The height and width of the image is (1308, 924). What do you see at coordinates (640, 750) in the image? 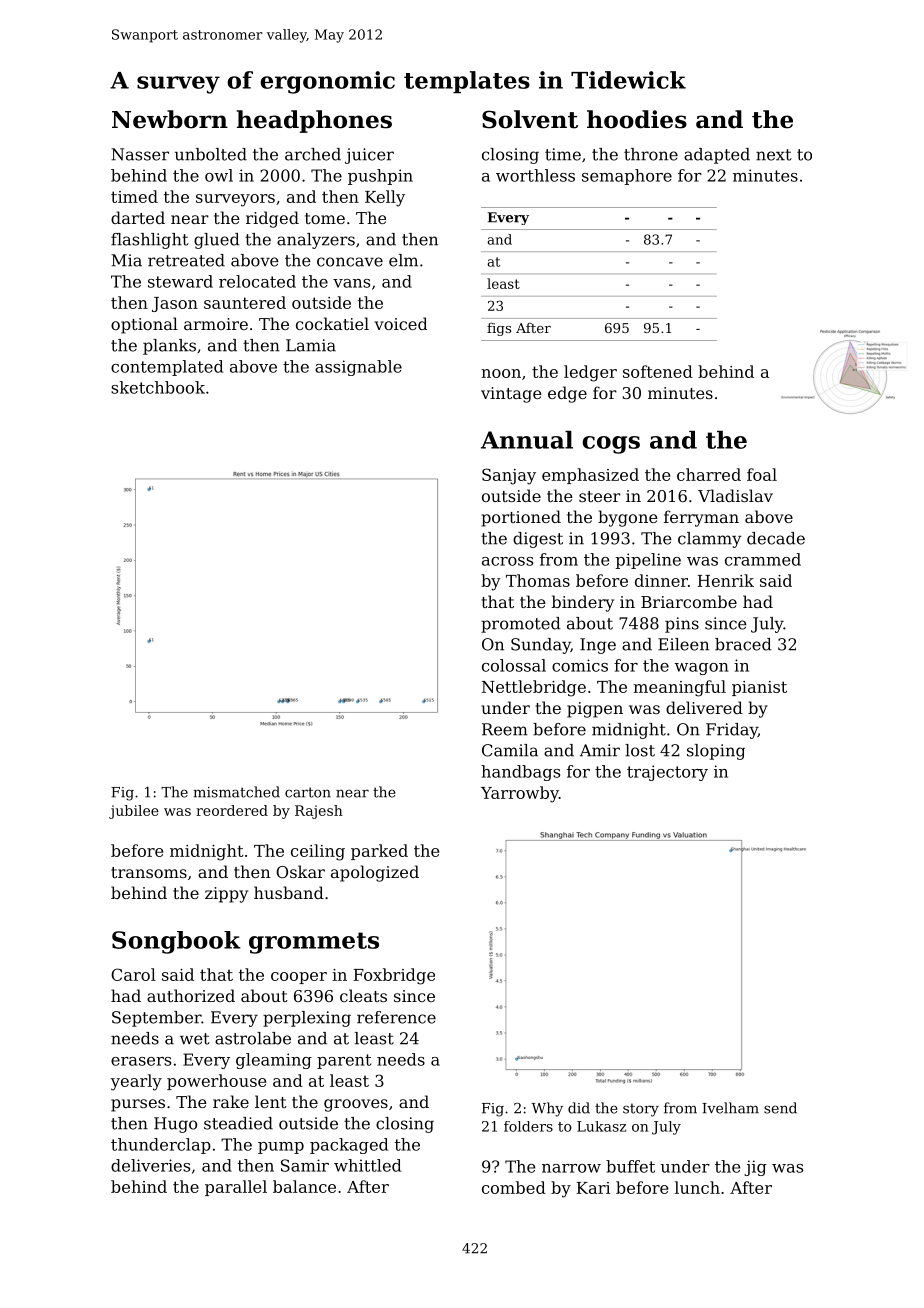
I see `lost` at bounding box center [640, 750].
